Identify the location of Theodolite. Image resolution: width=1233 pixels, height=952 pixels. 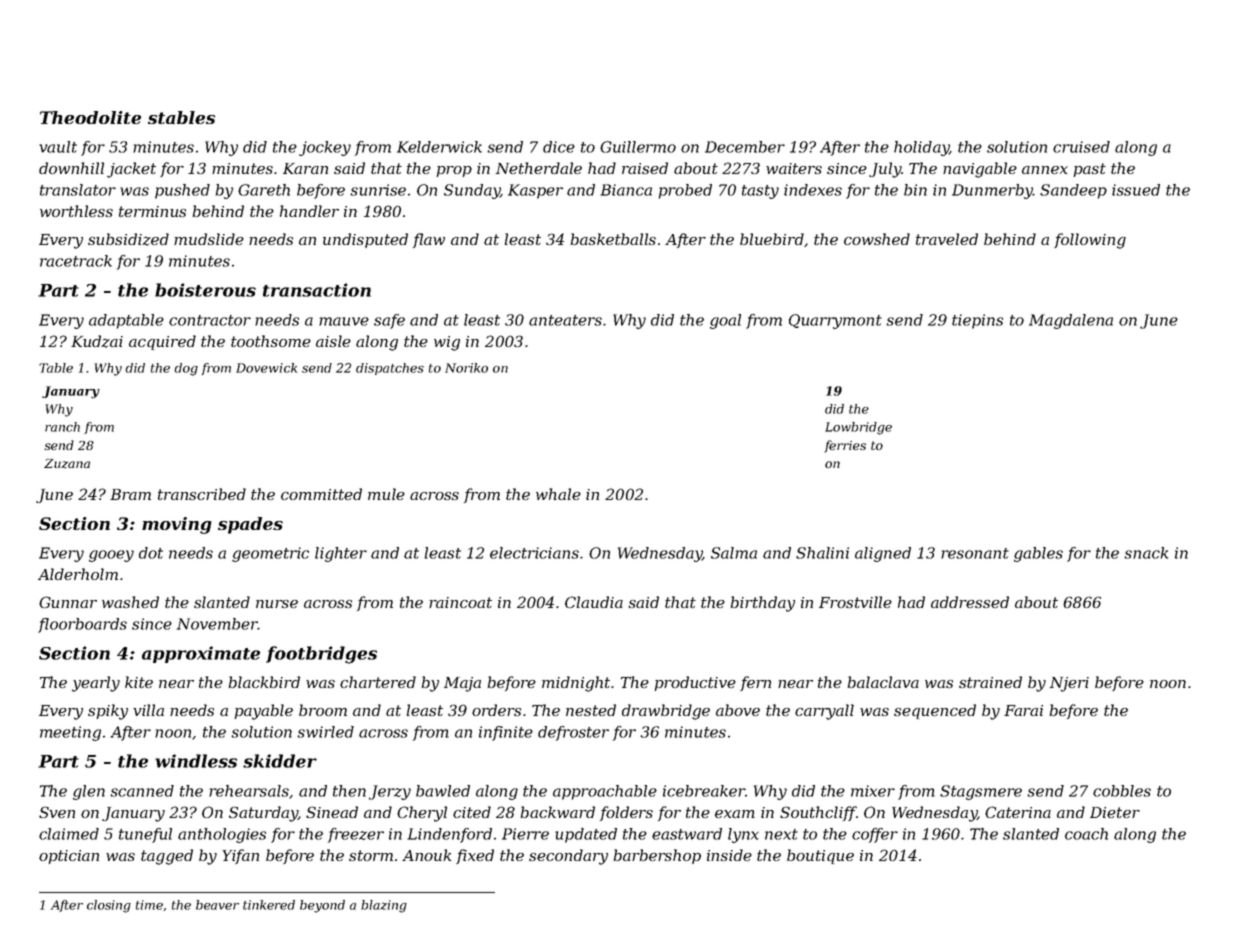
(90, 117).
